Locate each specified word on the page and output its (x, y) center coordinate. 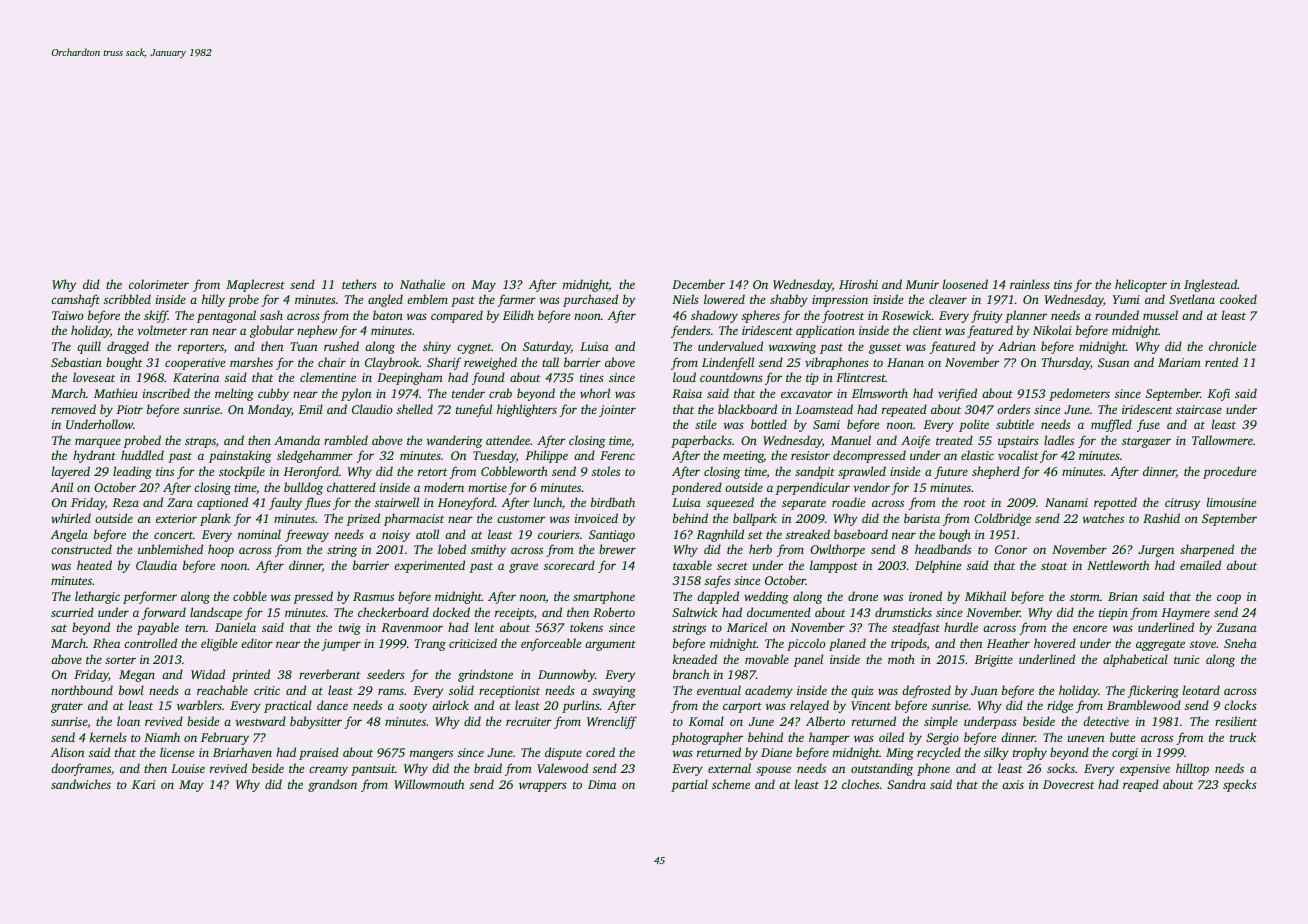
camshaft (75, 300)
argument (610, 645)
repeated (904, 410)
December (698, 284)
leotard (1201, 690)
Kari (143, 784)
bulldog (303, 488)
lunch (548, 502)
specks (1240, 785)
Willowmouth (429, 784)
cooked (1238, 299)
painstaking (240, 456)
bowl (131, 690)
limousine (1231, 502)
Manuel (851, 440)
